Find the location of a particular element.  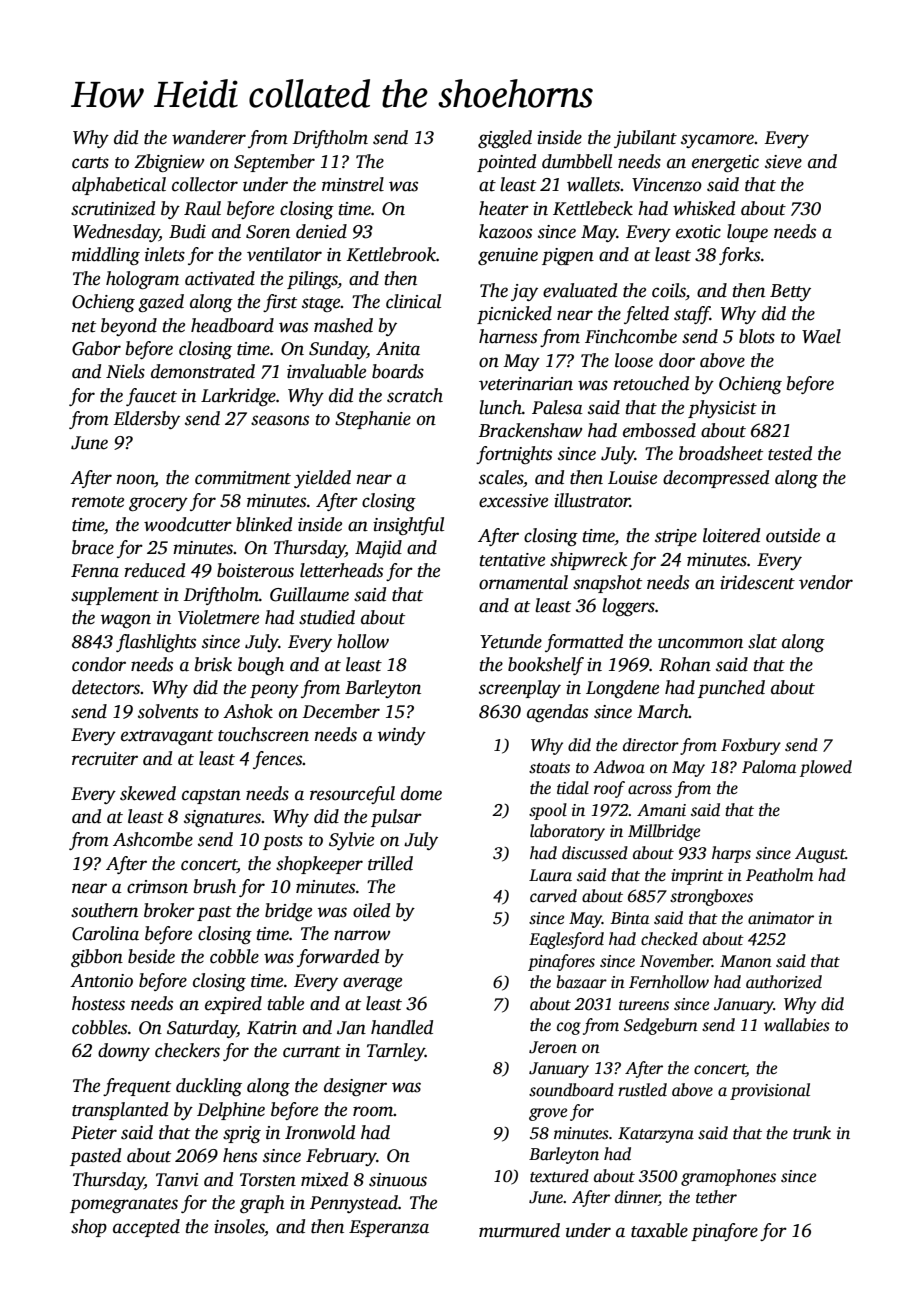

windy is located at coordinates (402, 736).
